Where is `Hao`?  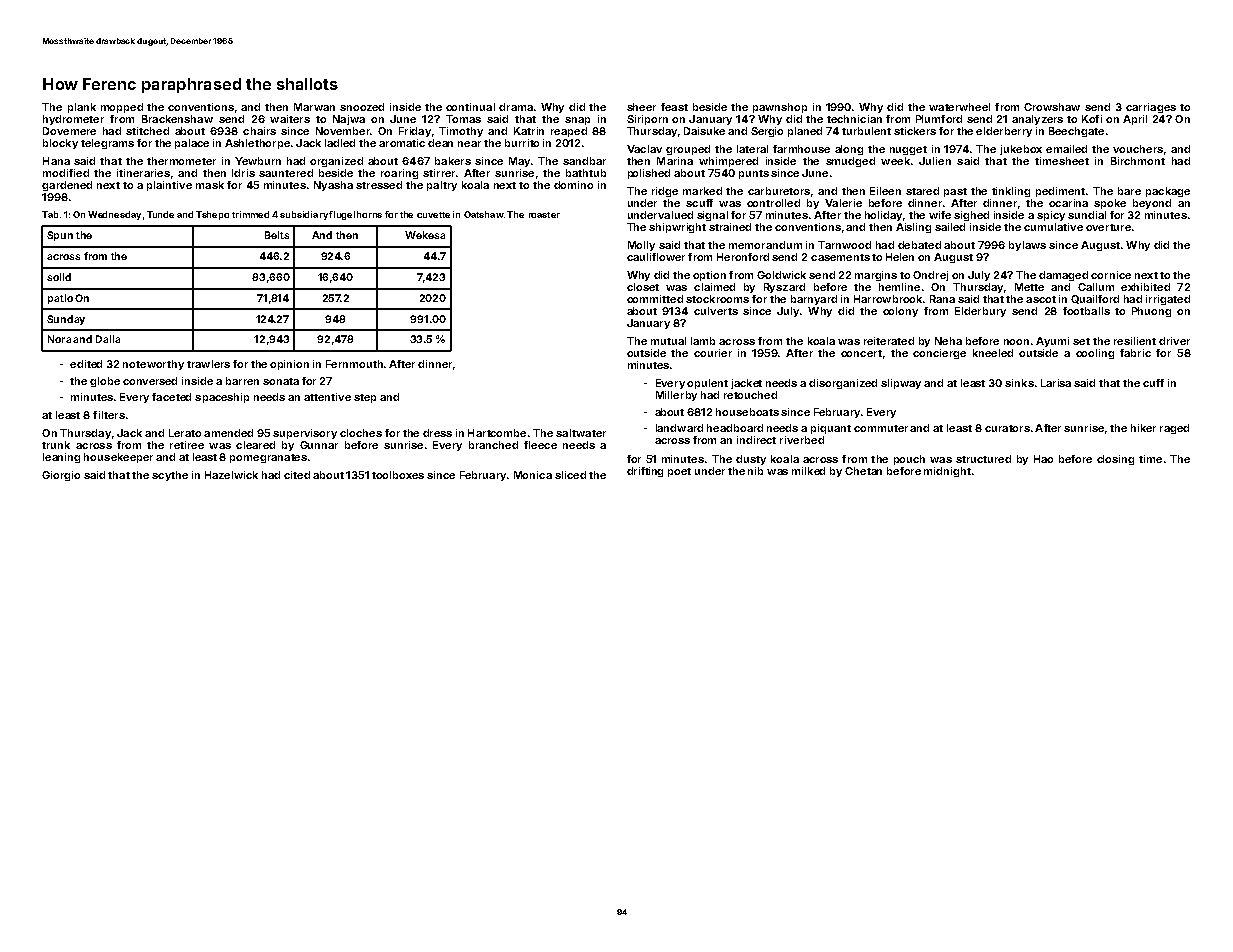
Hao is located at coordinates (1043, 459).
